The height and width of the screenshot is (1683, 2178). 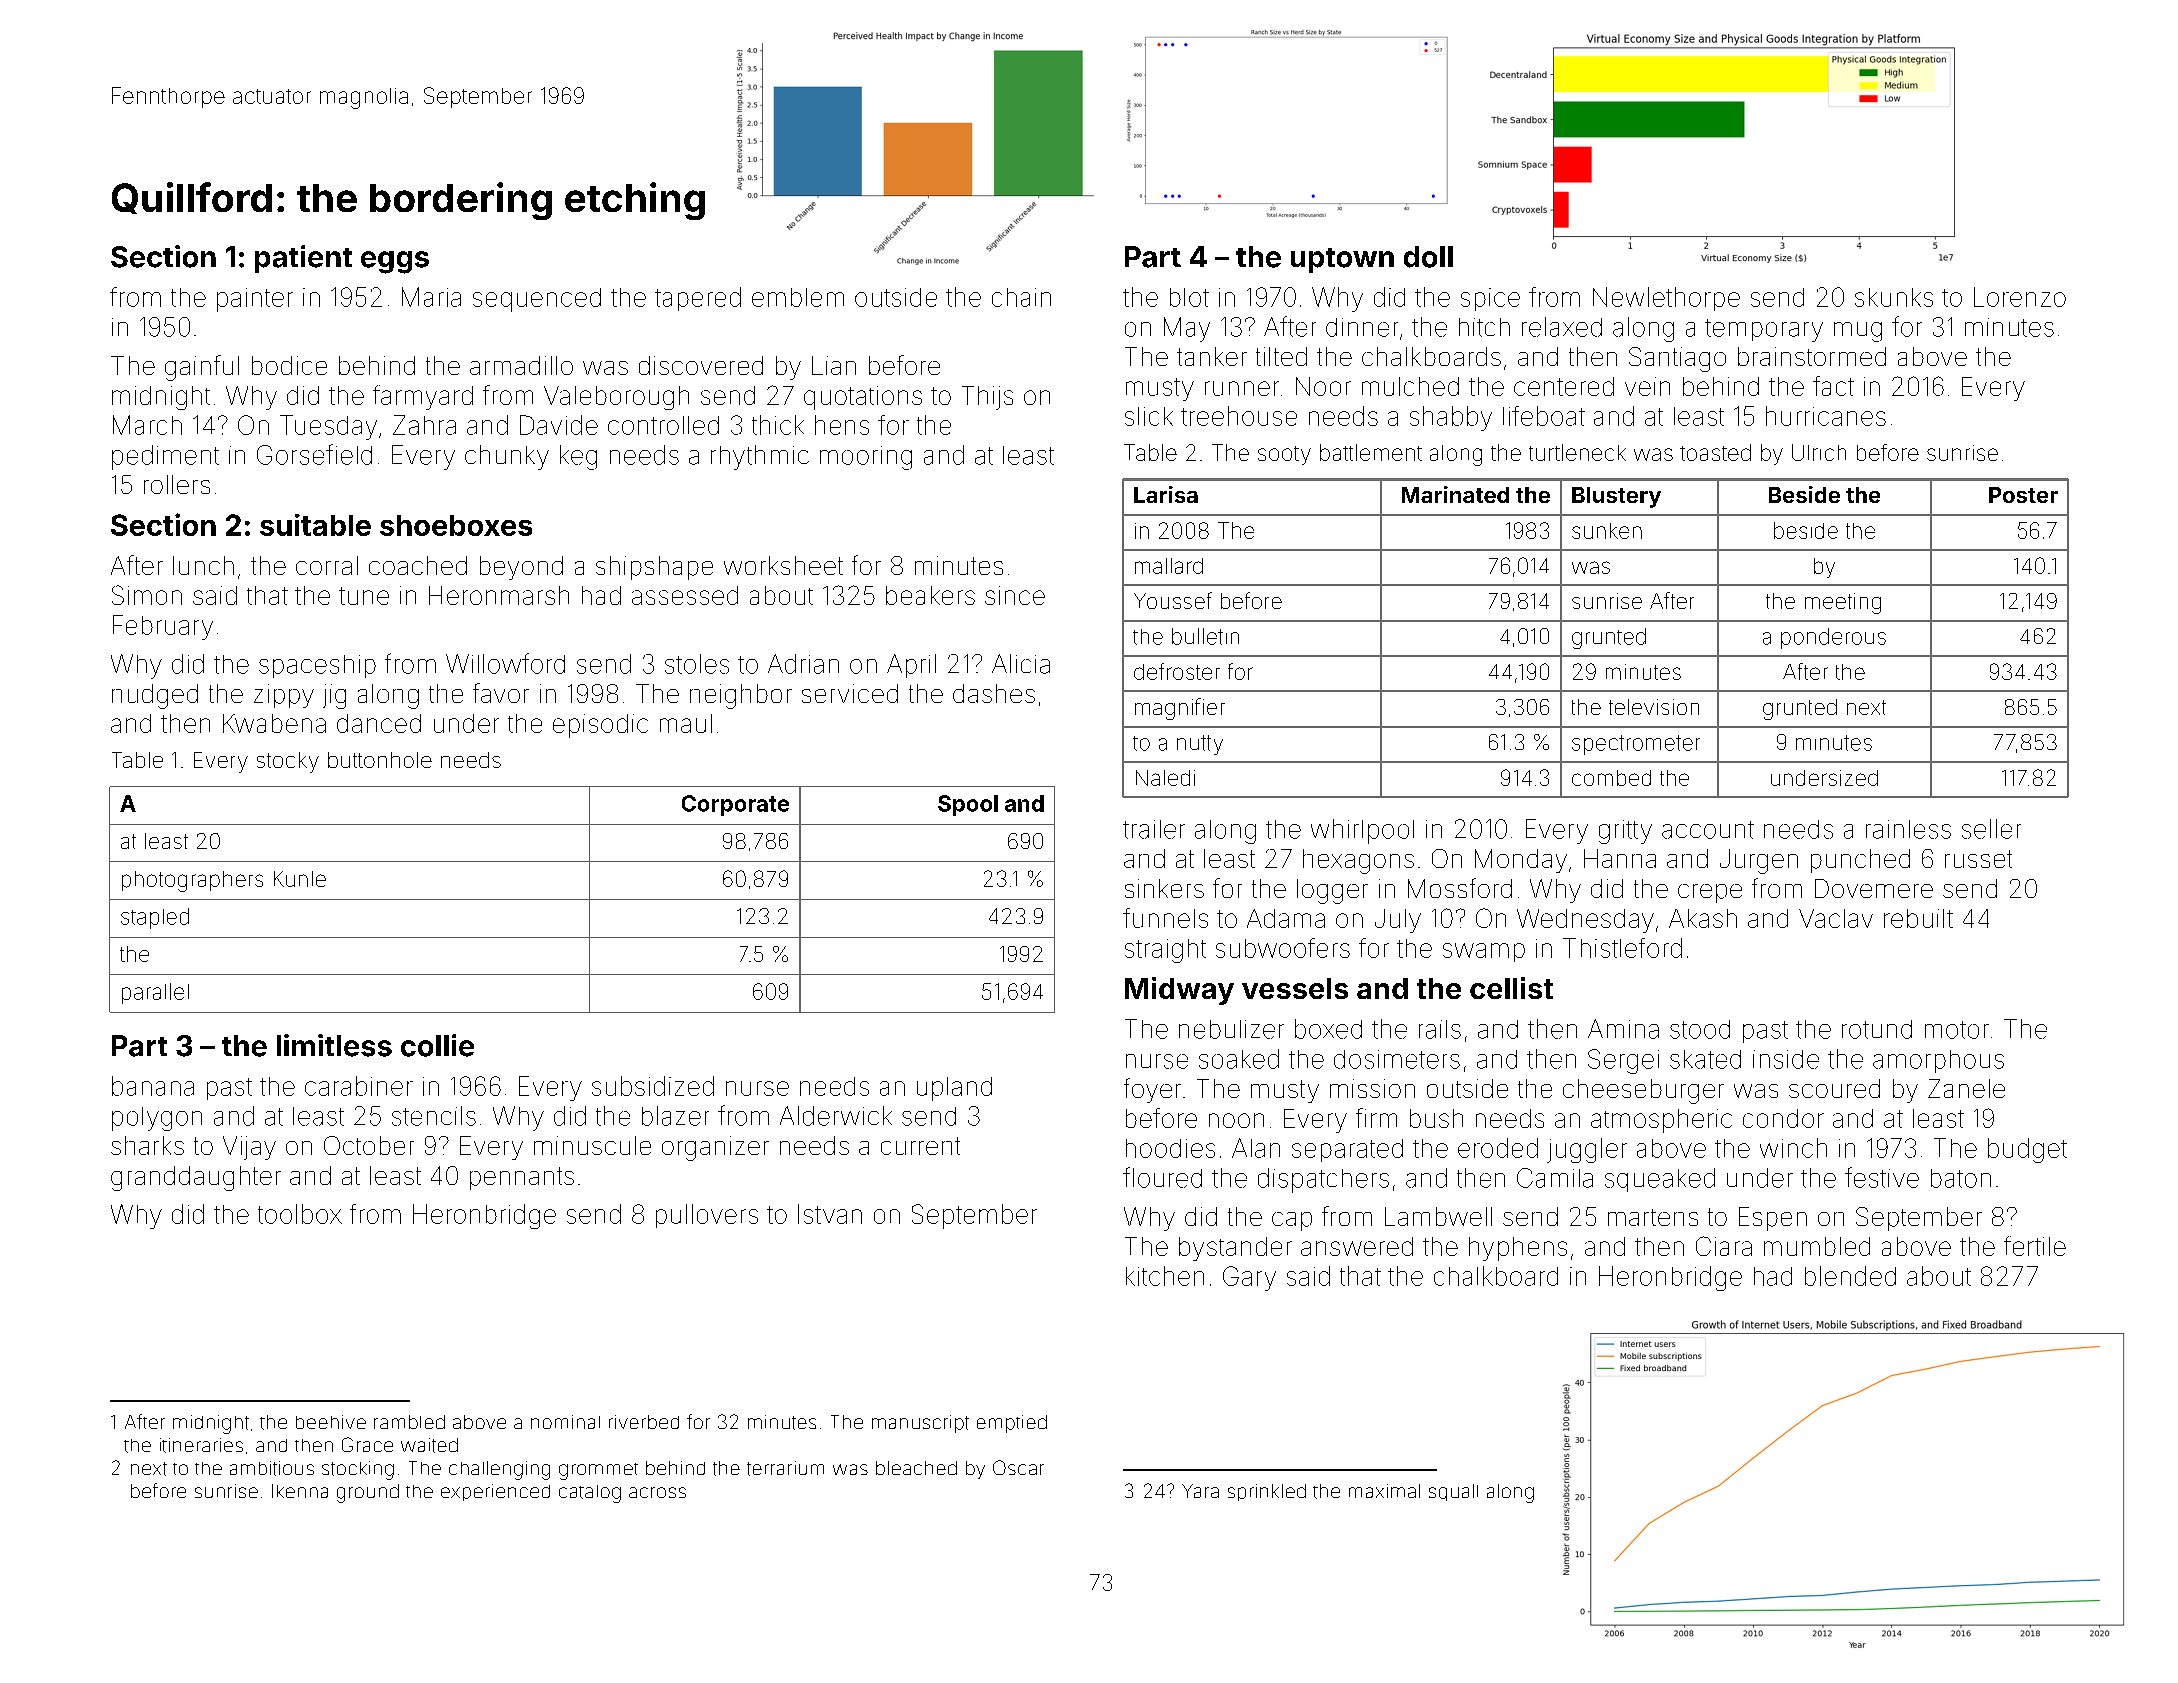 I want to click on nudged, so click(x=155, y=696).
